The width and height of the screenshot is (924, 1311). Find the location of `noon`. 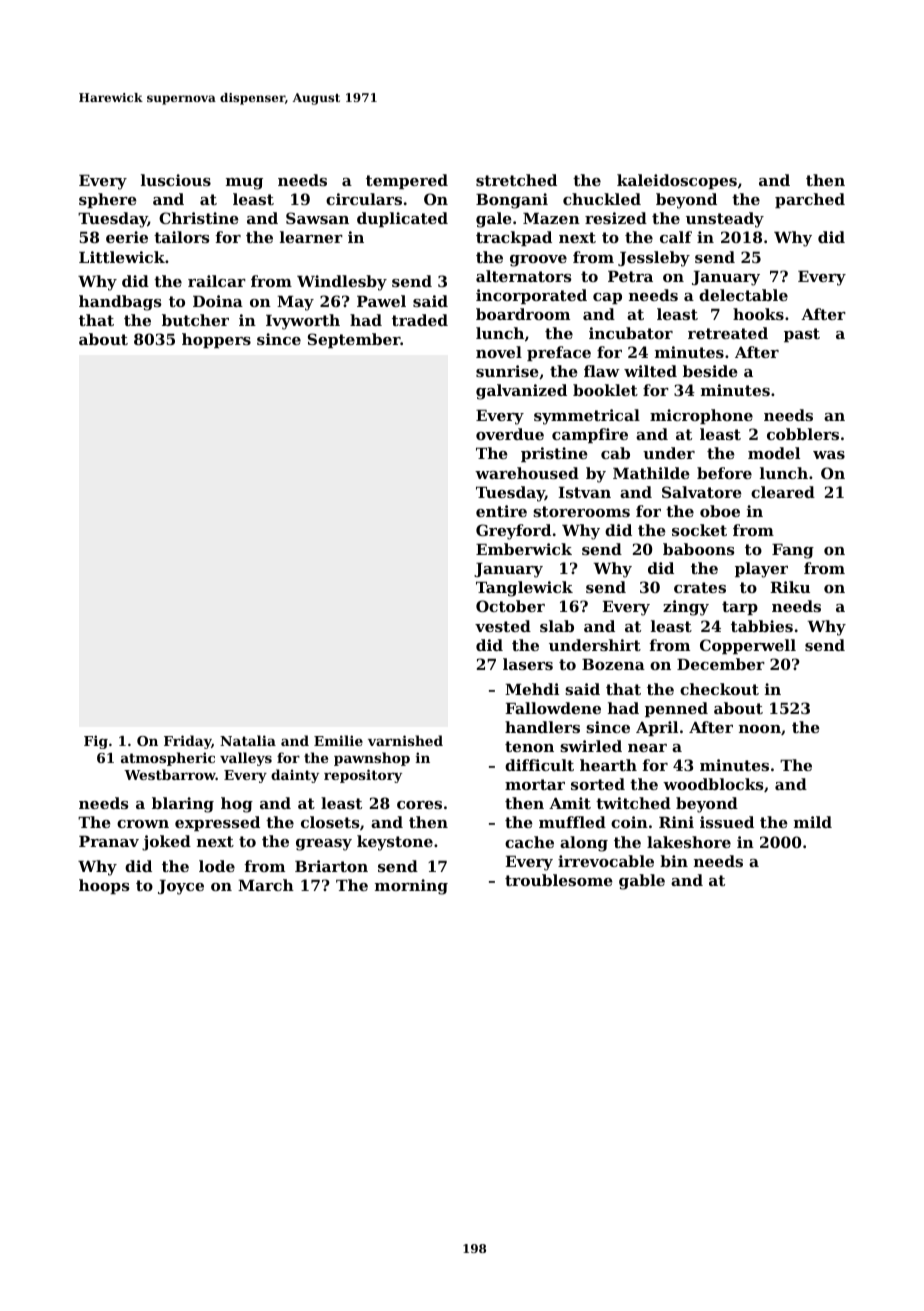

noon is located at coordinates (760, 729).
